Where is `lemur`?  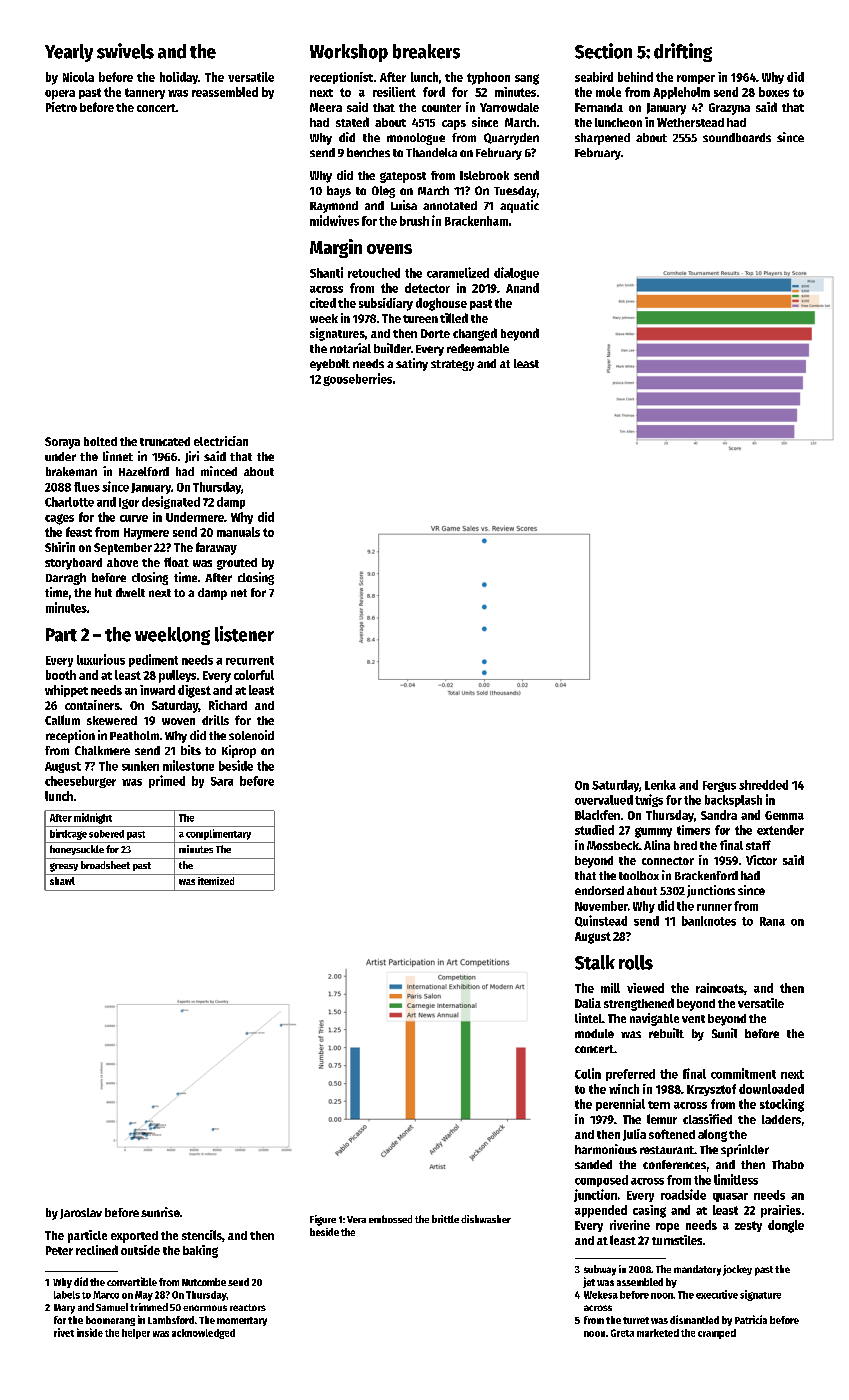
lemur is located at coordinates (662, 1119).
